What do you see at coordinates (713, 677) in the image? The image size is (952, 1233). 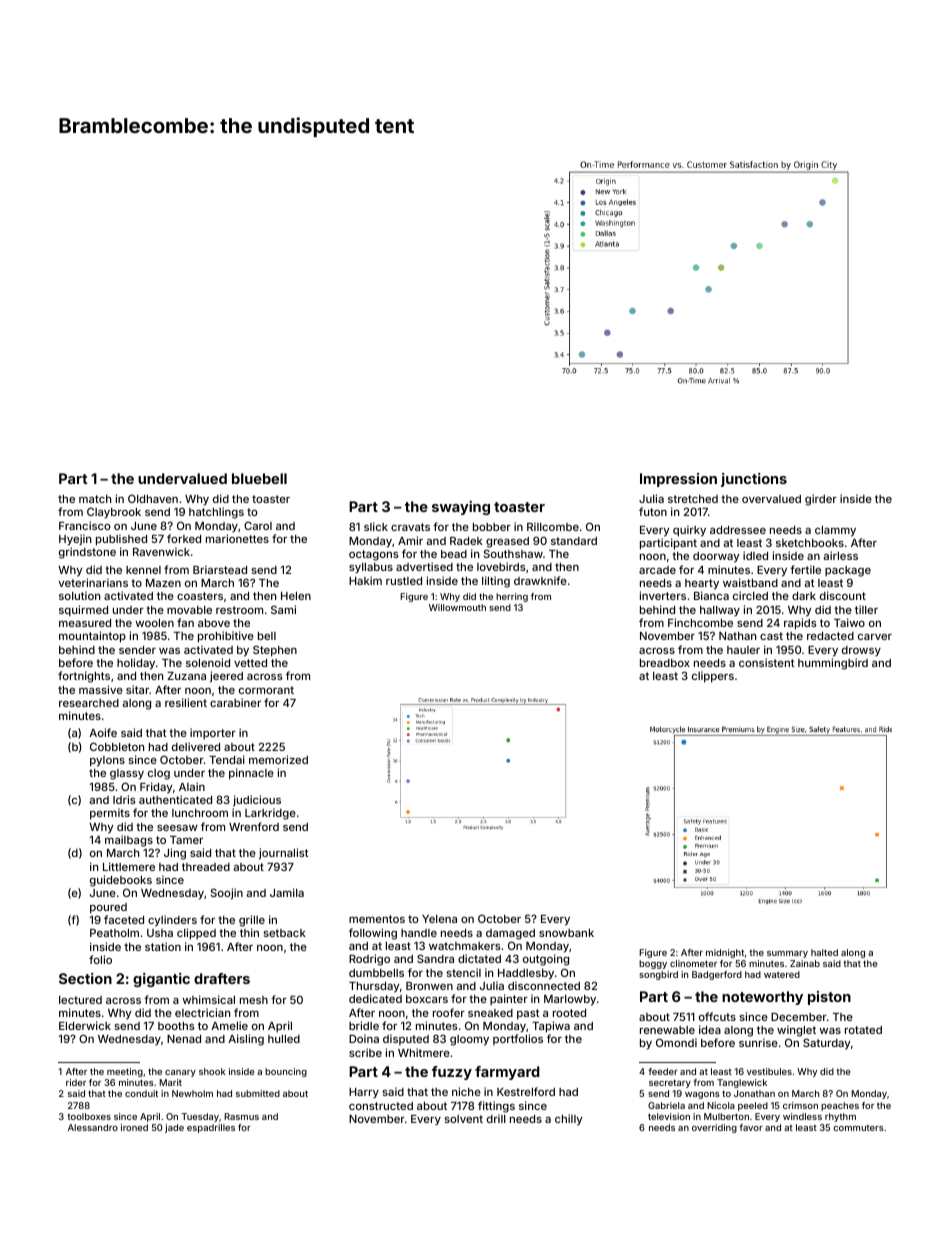 I see `clippers` at bounding box center [713, 677].
